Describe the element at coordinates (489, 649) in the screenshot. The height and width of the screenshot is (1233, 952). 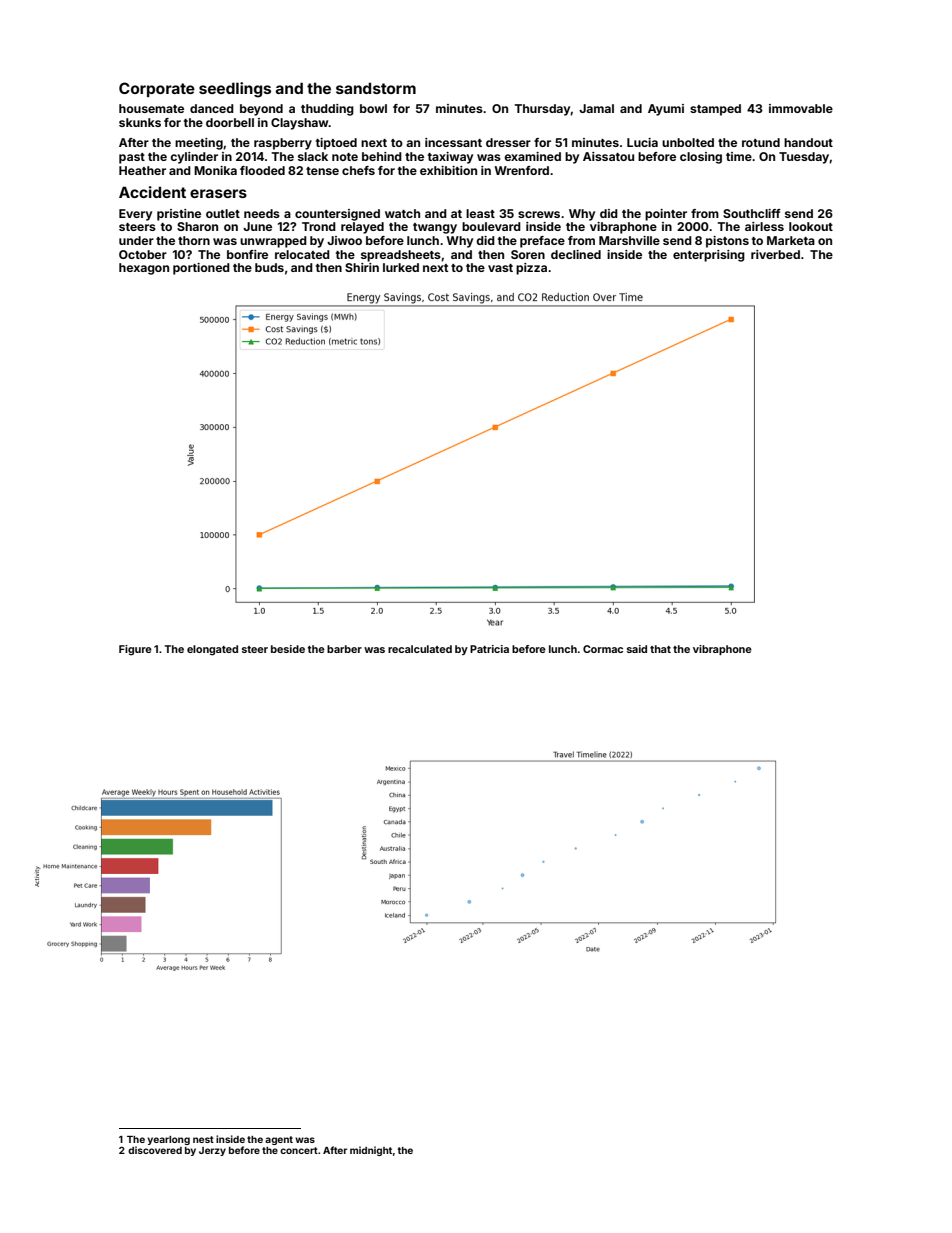
I see `Patricia` at that location.
